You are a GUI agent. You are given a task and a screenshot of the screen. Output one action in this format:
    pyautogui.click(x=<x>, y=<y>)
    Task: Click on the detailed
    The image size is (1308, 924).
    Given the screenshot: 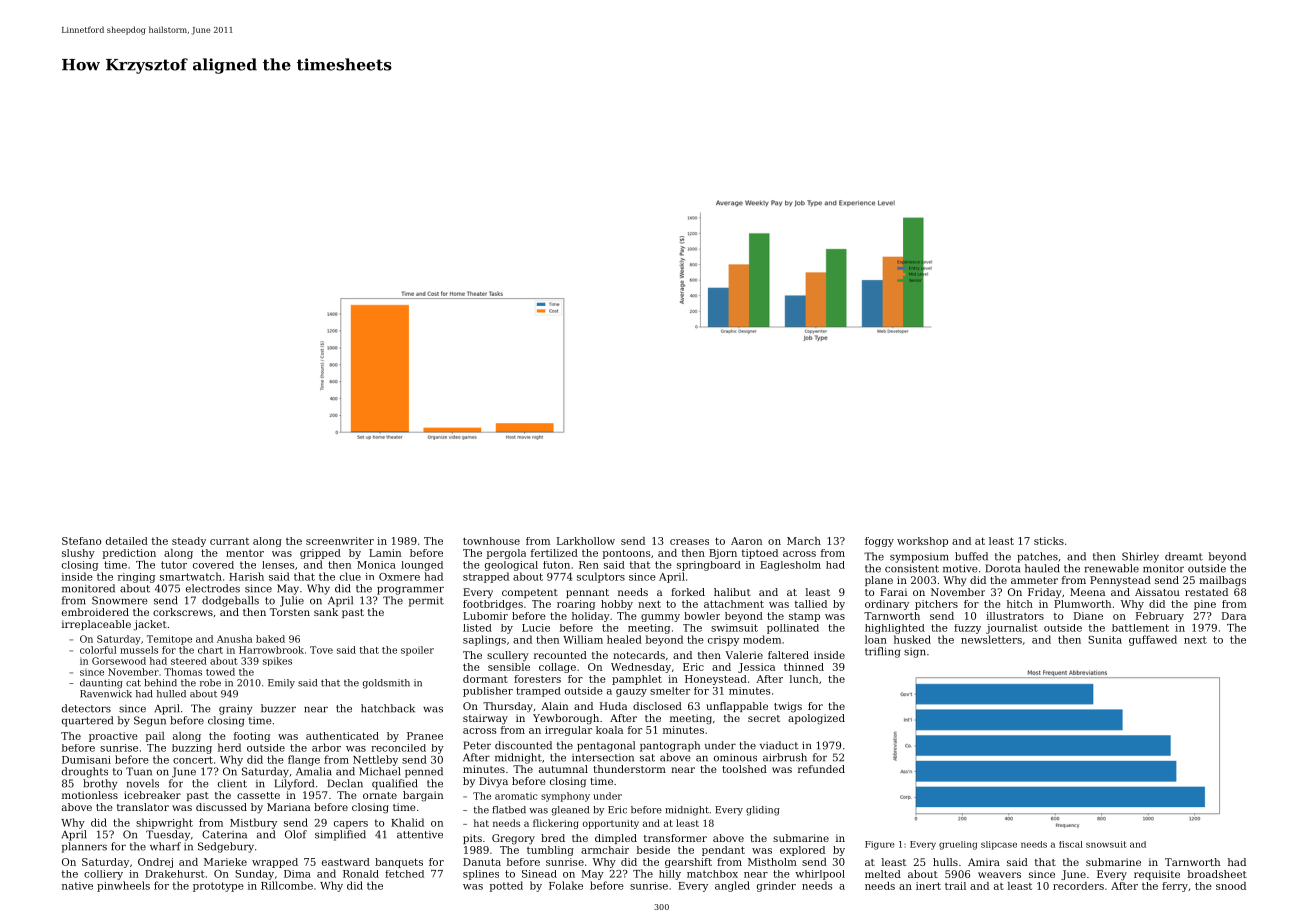 What is the action you would take?
    pyautogui.click(x=127, y=541)
